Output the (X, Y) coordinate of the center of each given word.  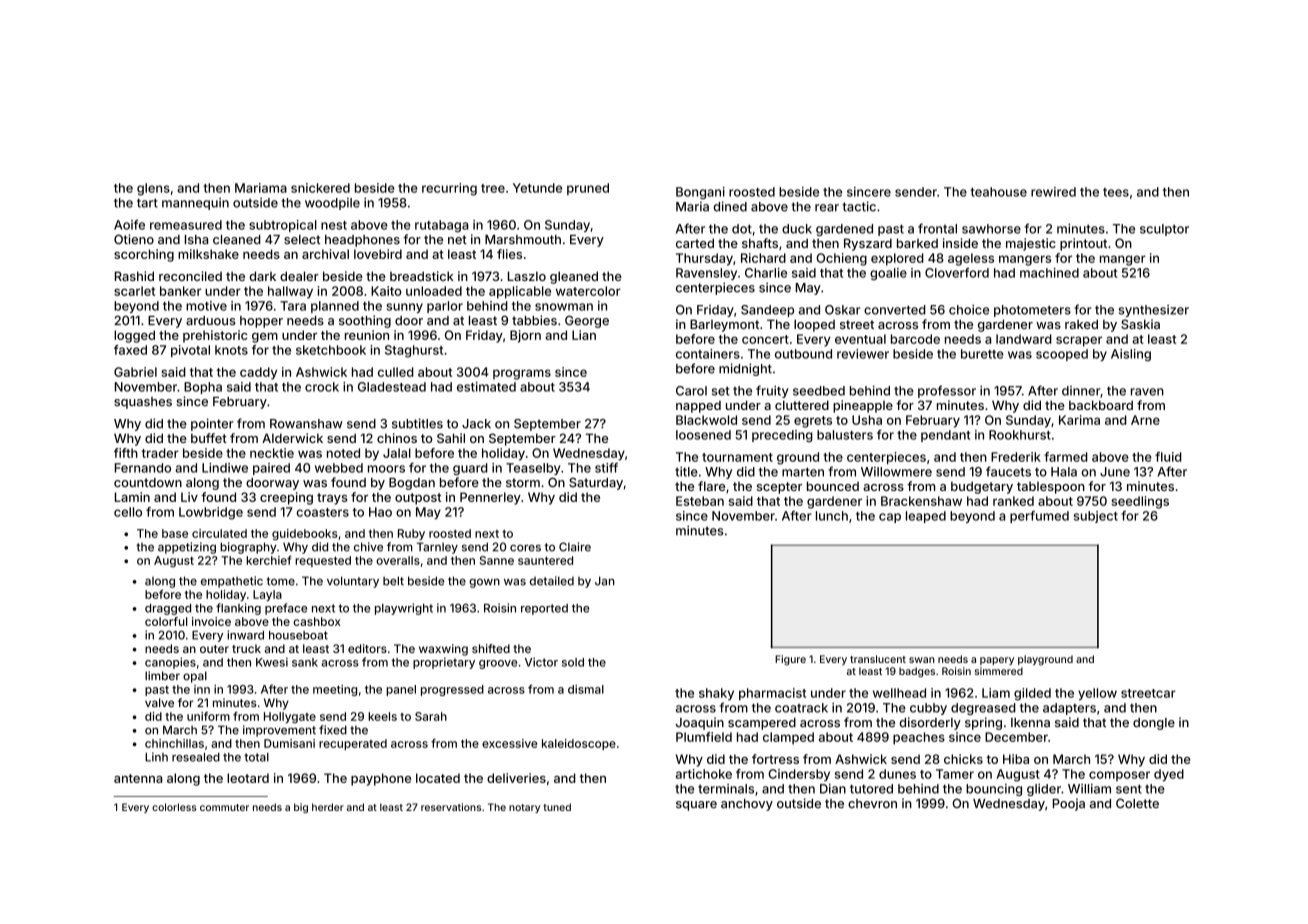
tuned (557, 807)
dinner (1081, 391)
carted (695, 243)
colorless (174, 807)
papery (997, 661)
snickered (320, 188)
